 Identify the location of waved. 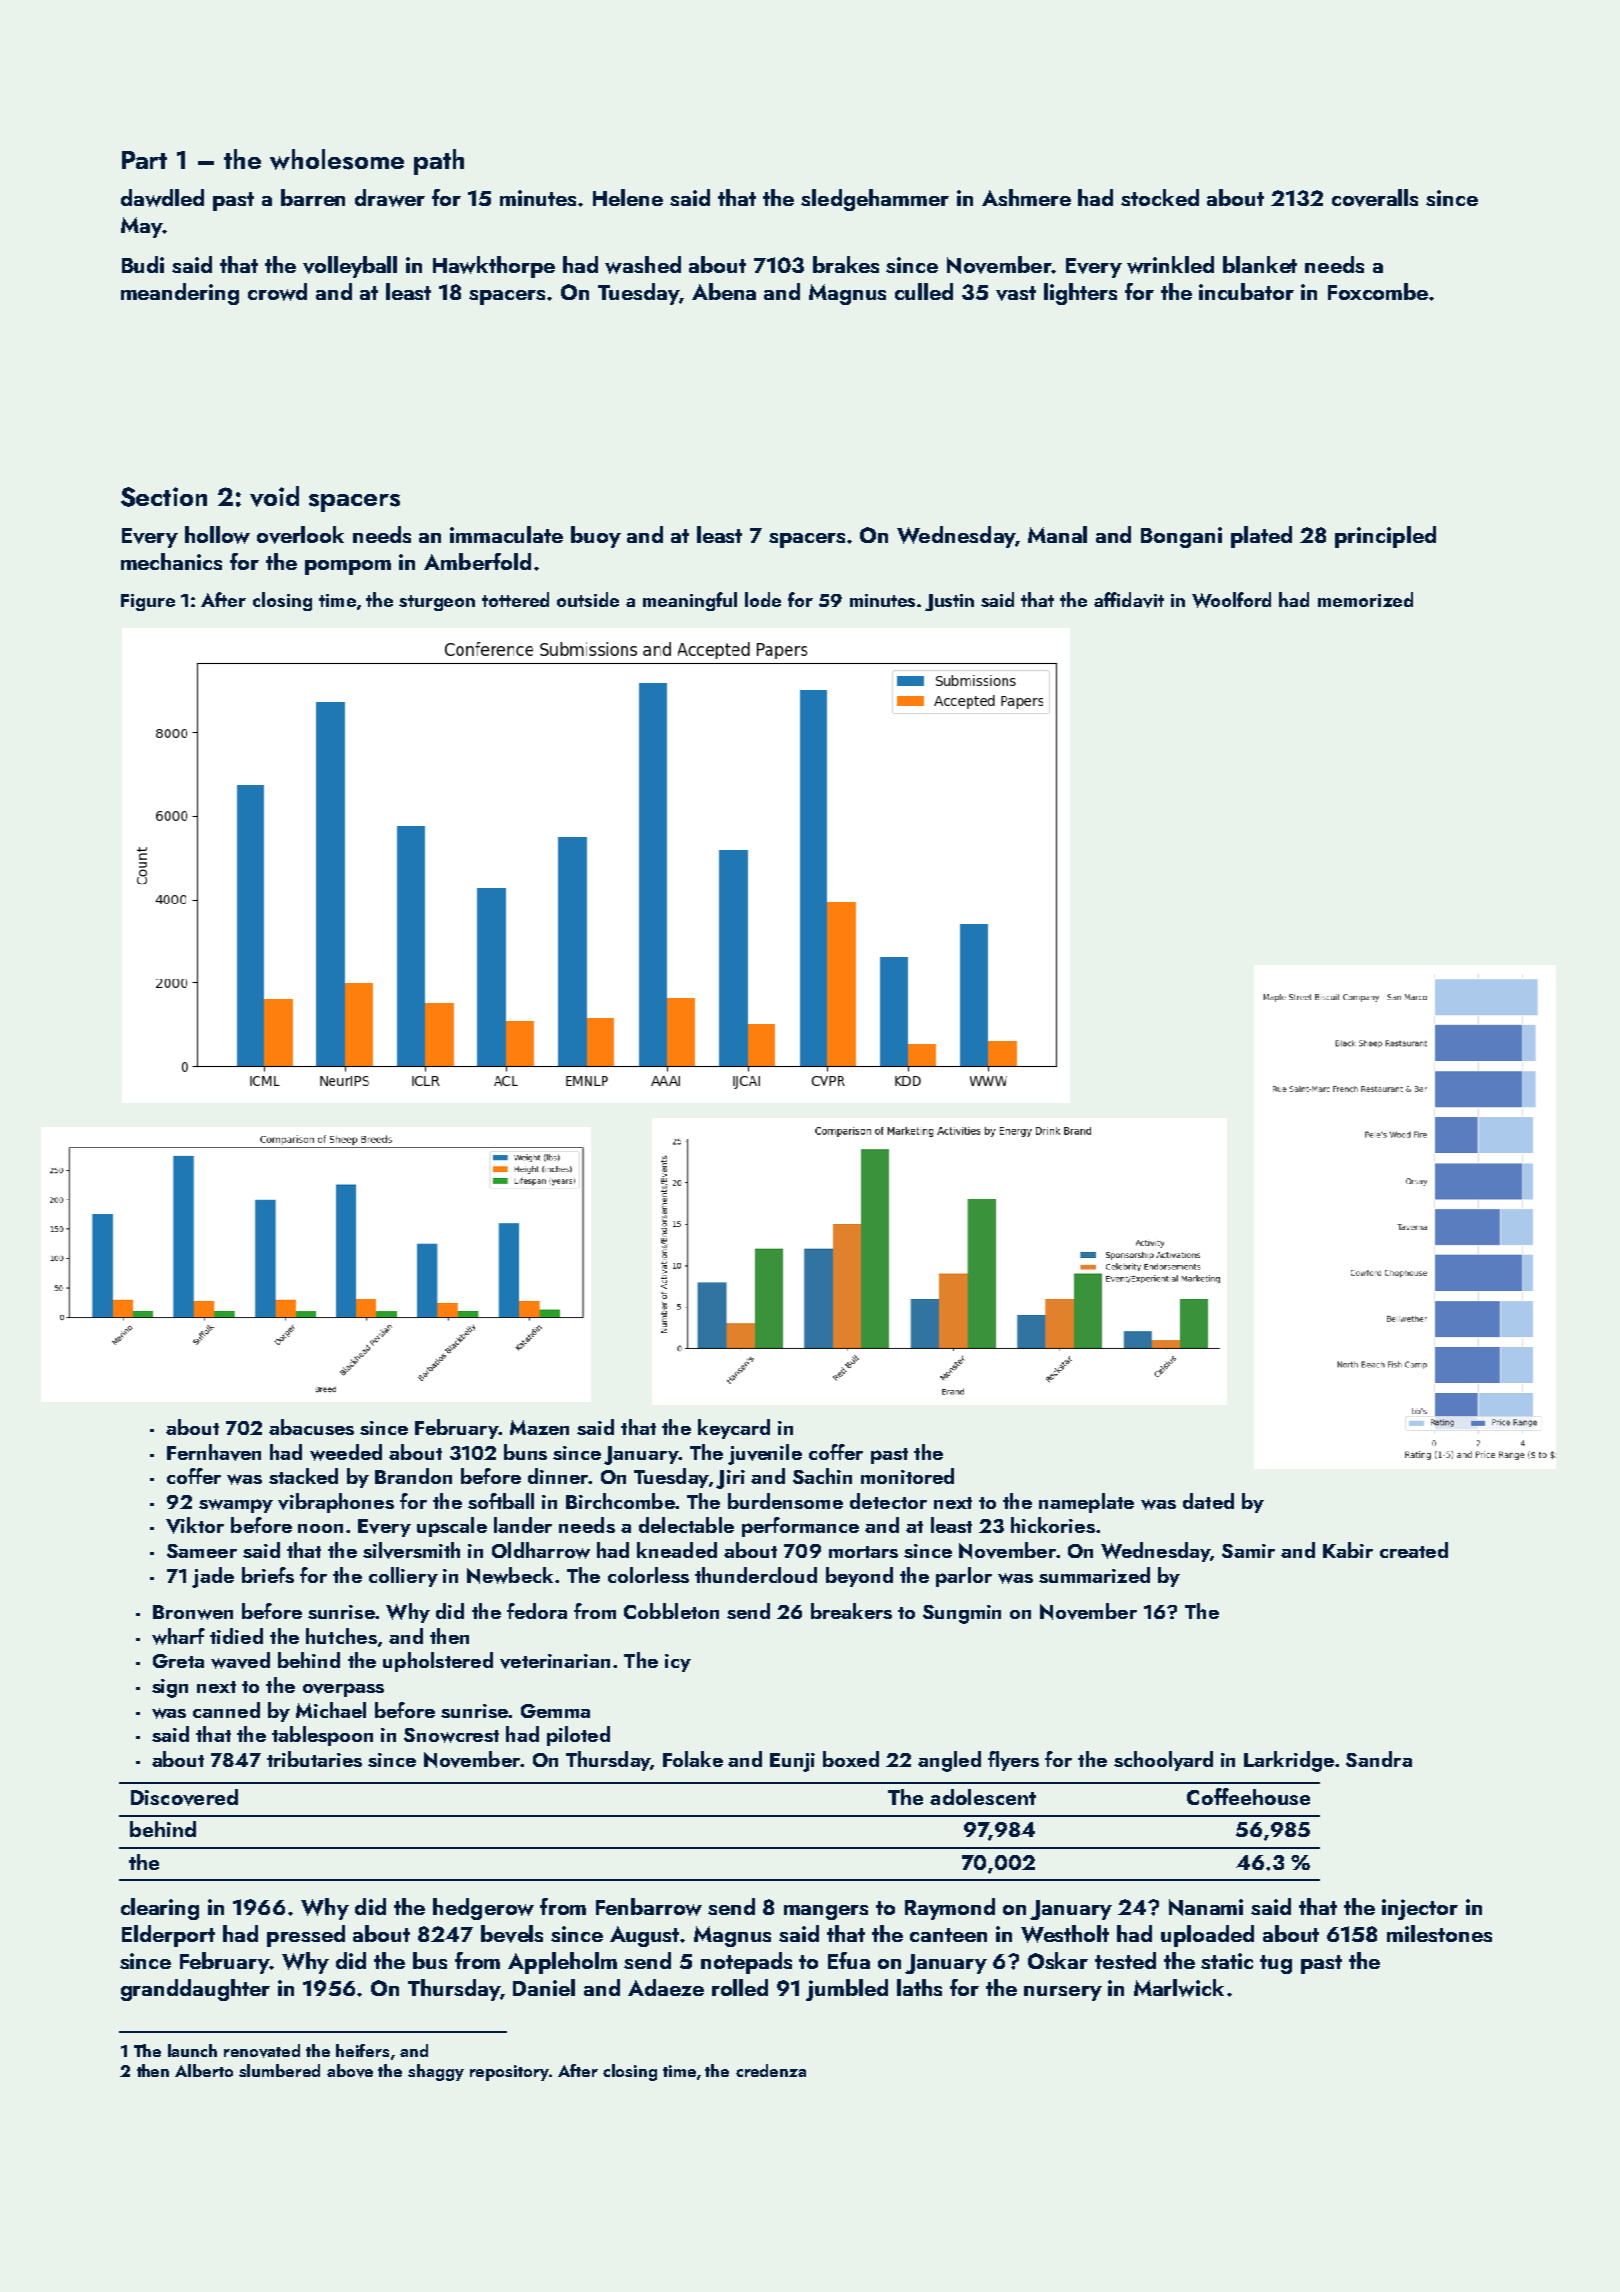
(240, 1660).
